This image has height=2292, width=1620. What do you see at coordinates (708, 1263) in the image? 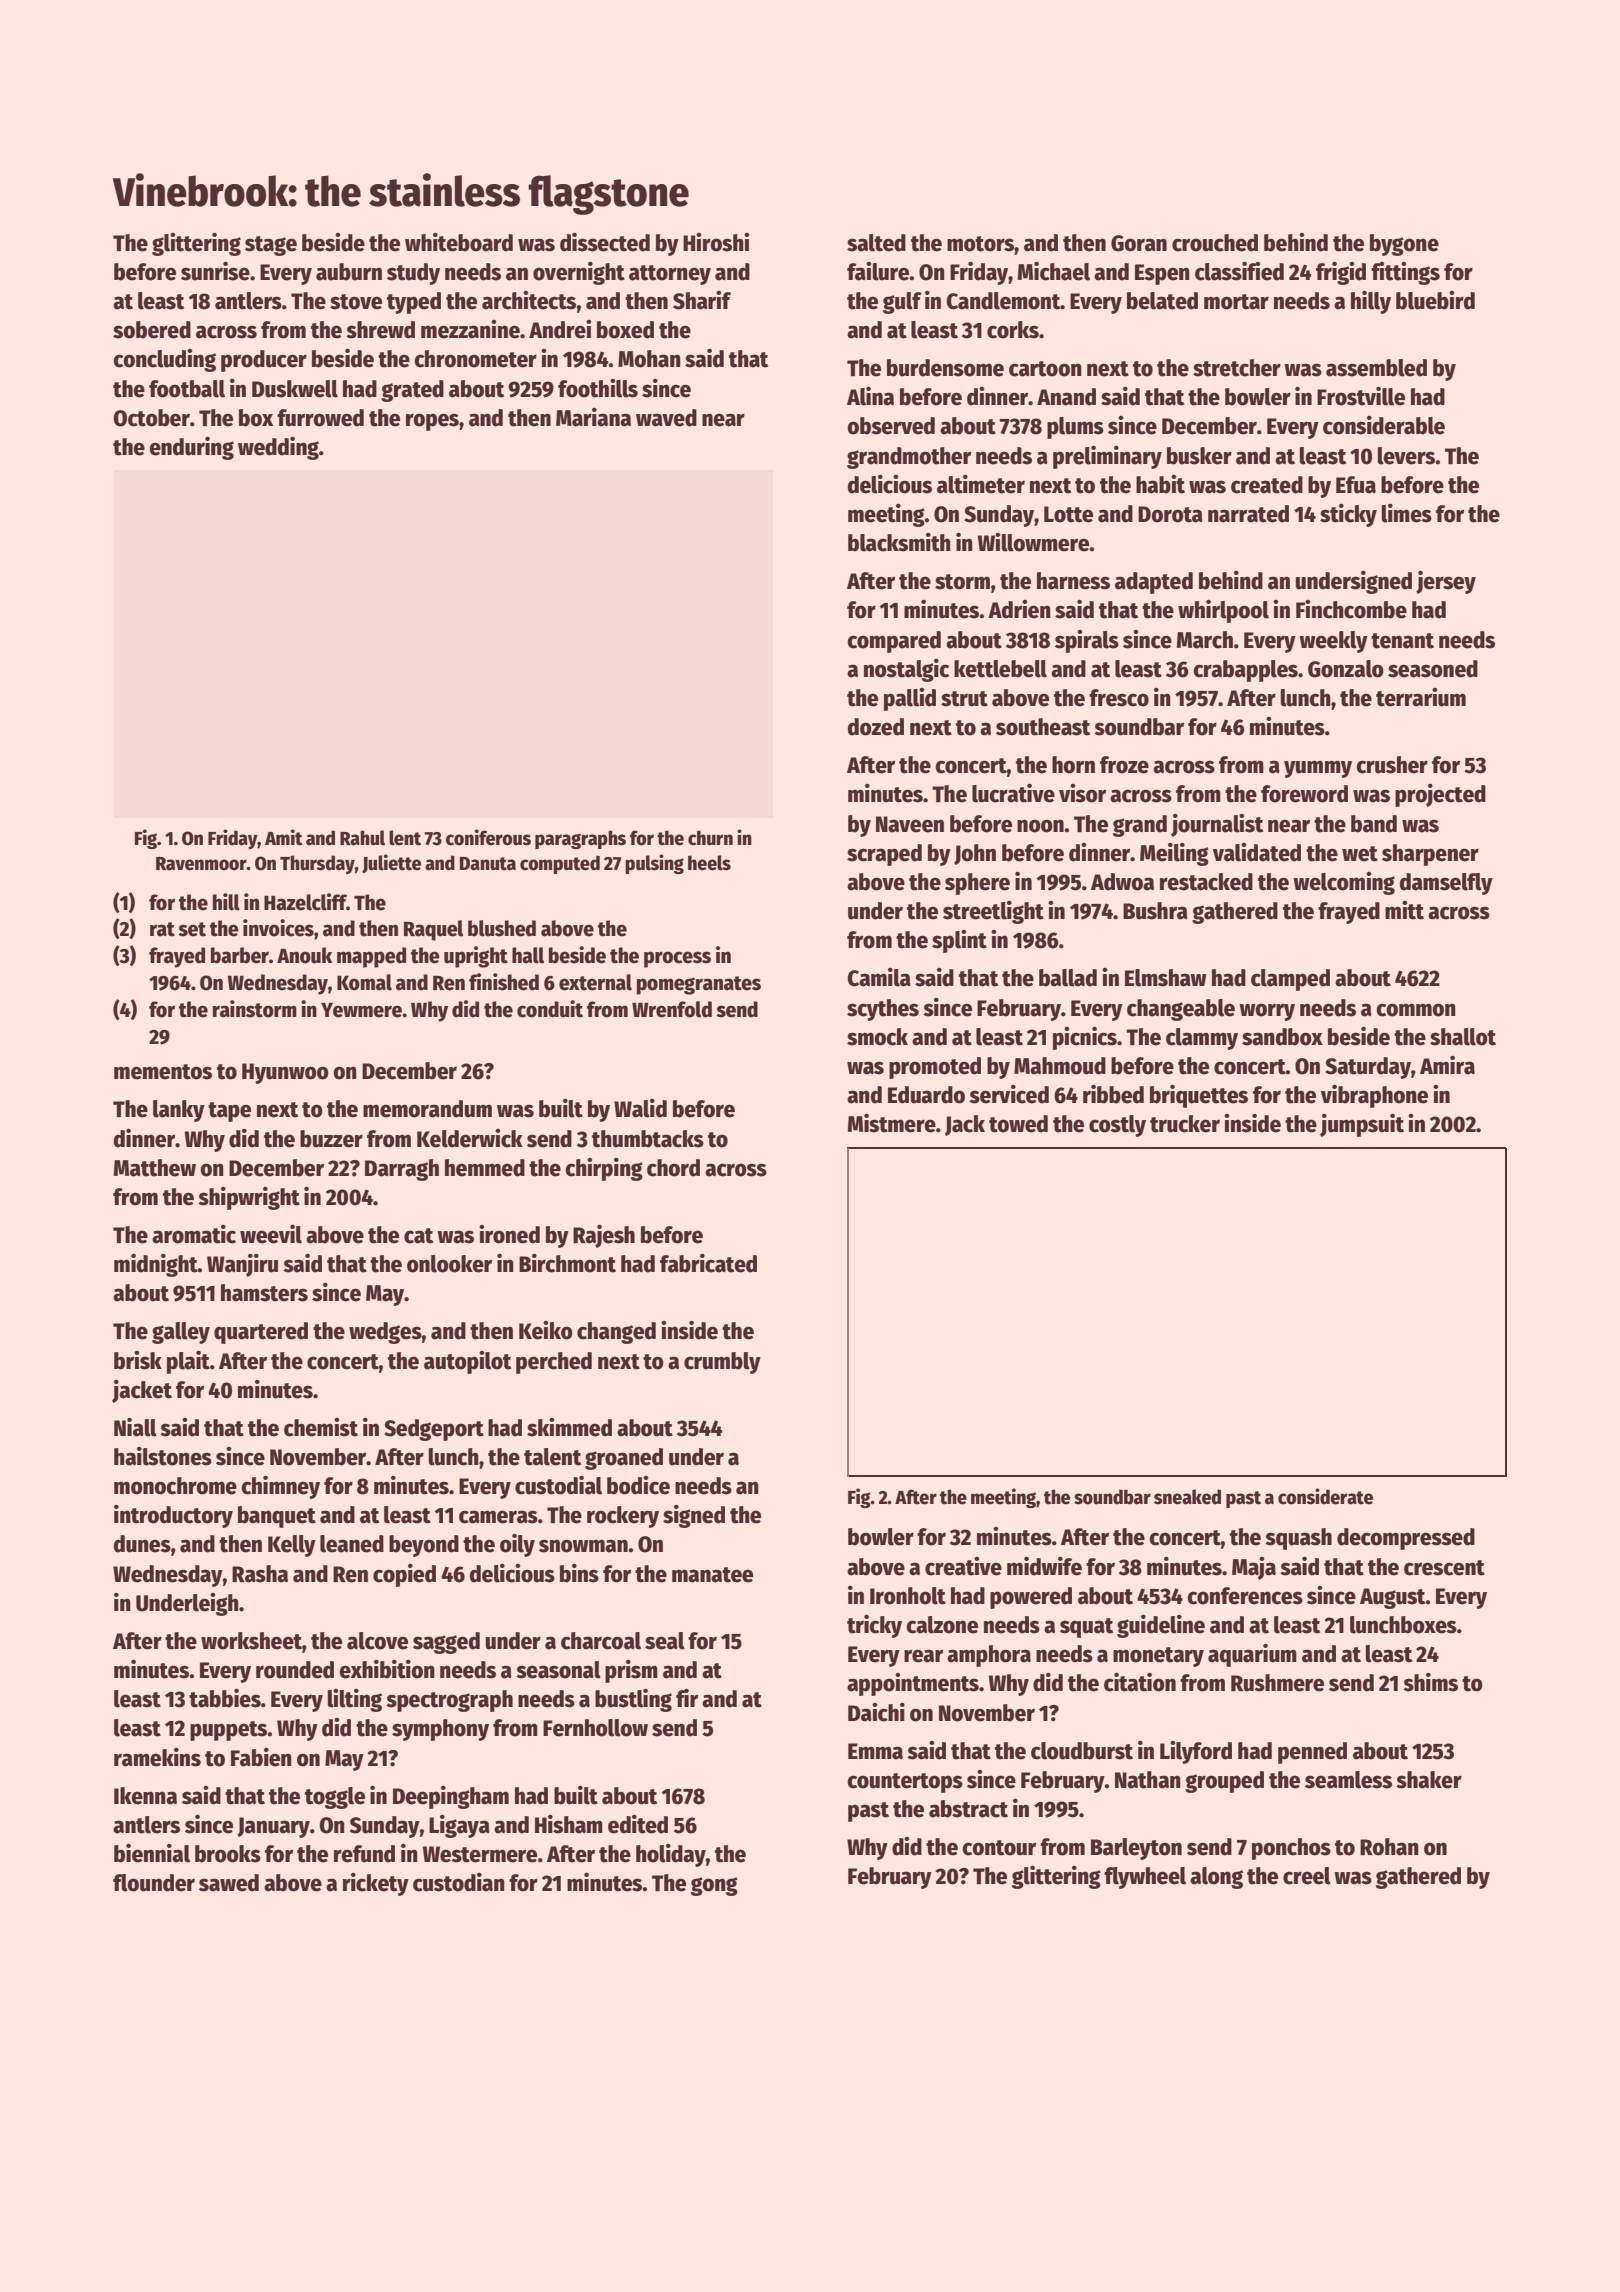
I see `fabricated` at bounding box center [708, 1263].
